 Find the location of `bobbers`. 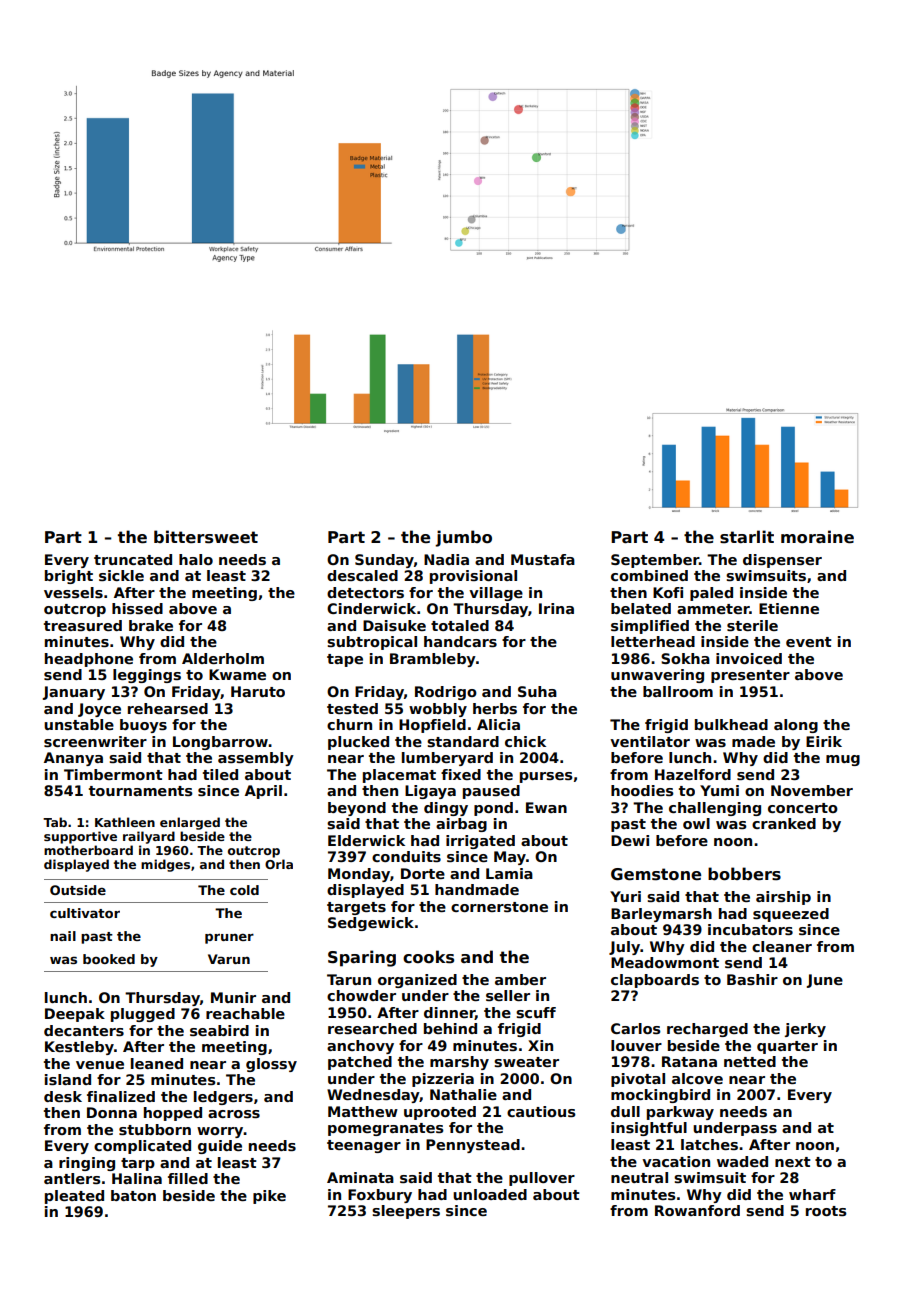

bobbers is located at coordinates (744, 874).
